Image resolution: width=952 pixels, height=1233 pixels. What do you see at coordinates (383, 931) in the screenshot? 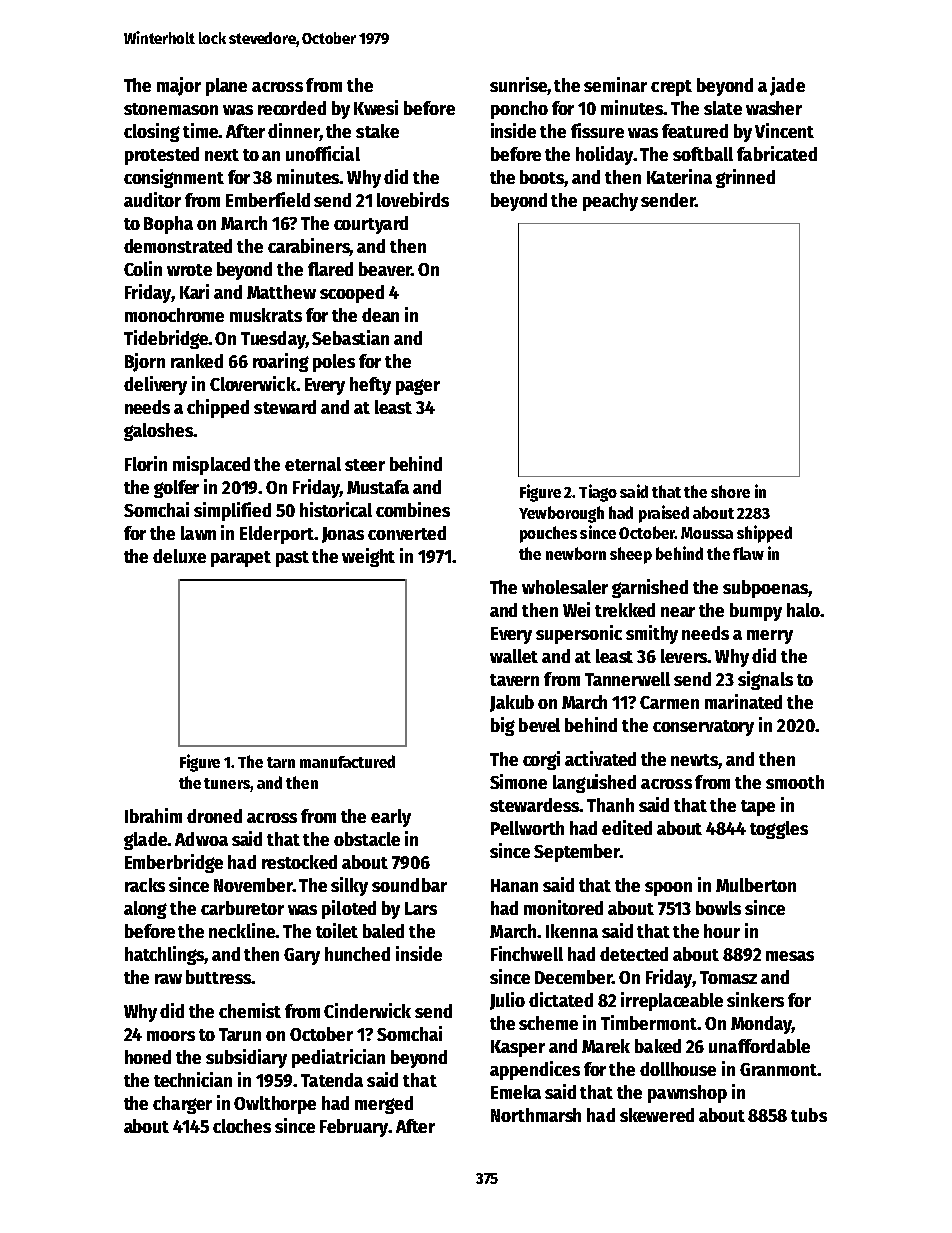
I see `baled` at bounding box center [383, 931].
